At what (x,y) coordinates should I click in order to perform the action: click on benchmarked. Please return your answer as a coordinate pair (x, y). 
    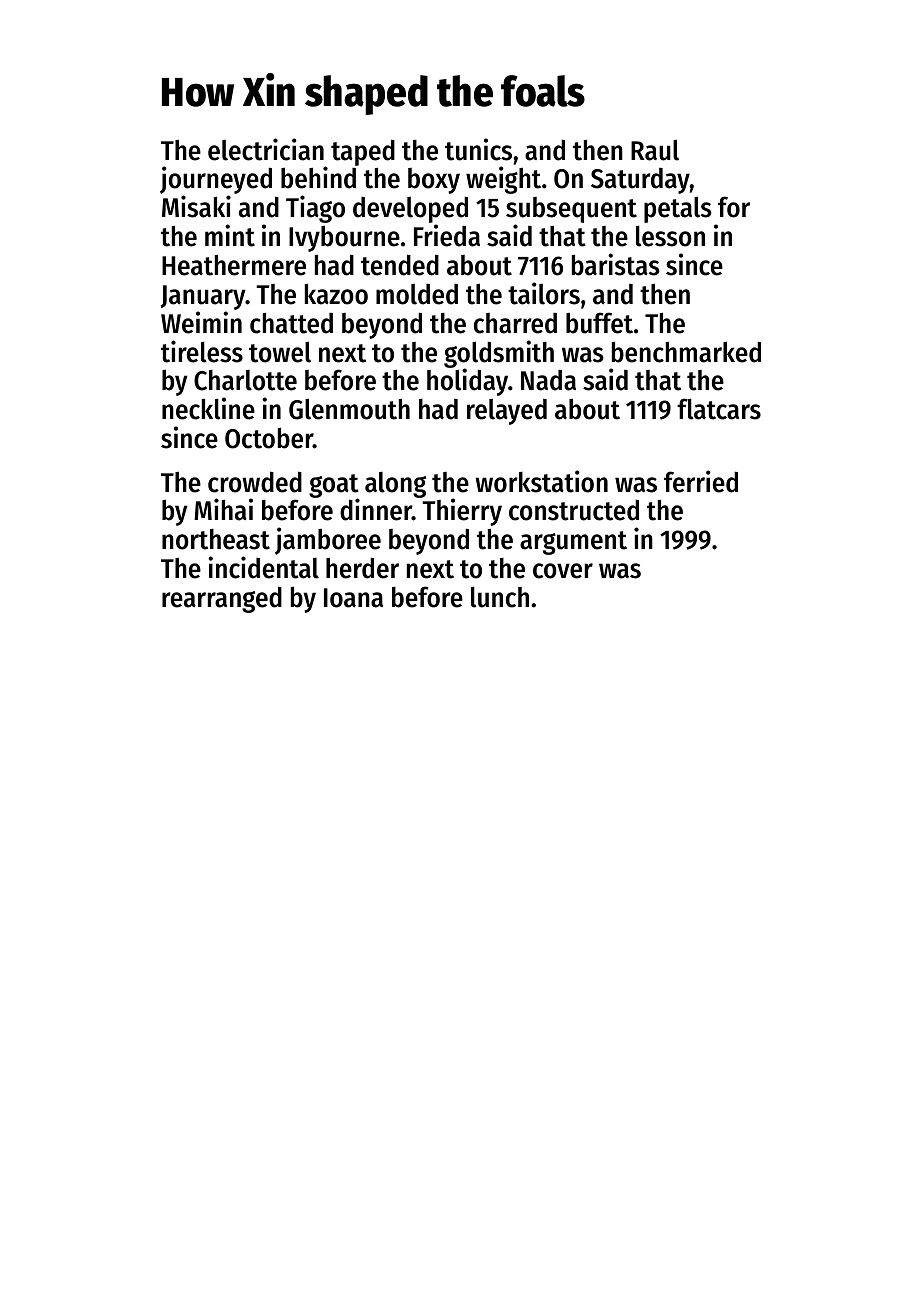
    Looking at the image, I should click on (686, 352).
